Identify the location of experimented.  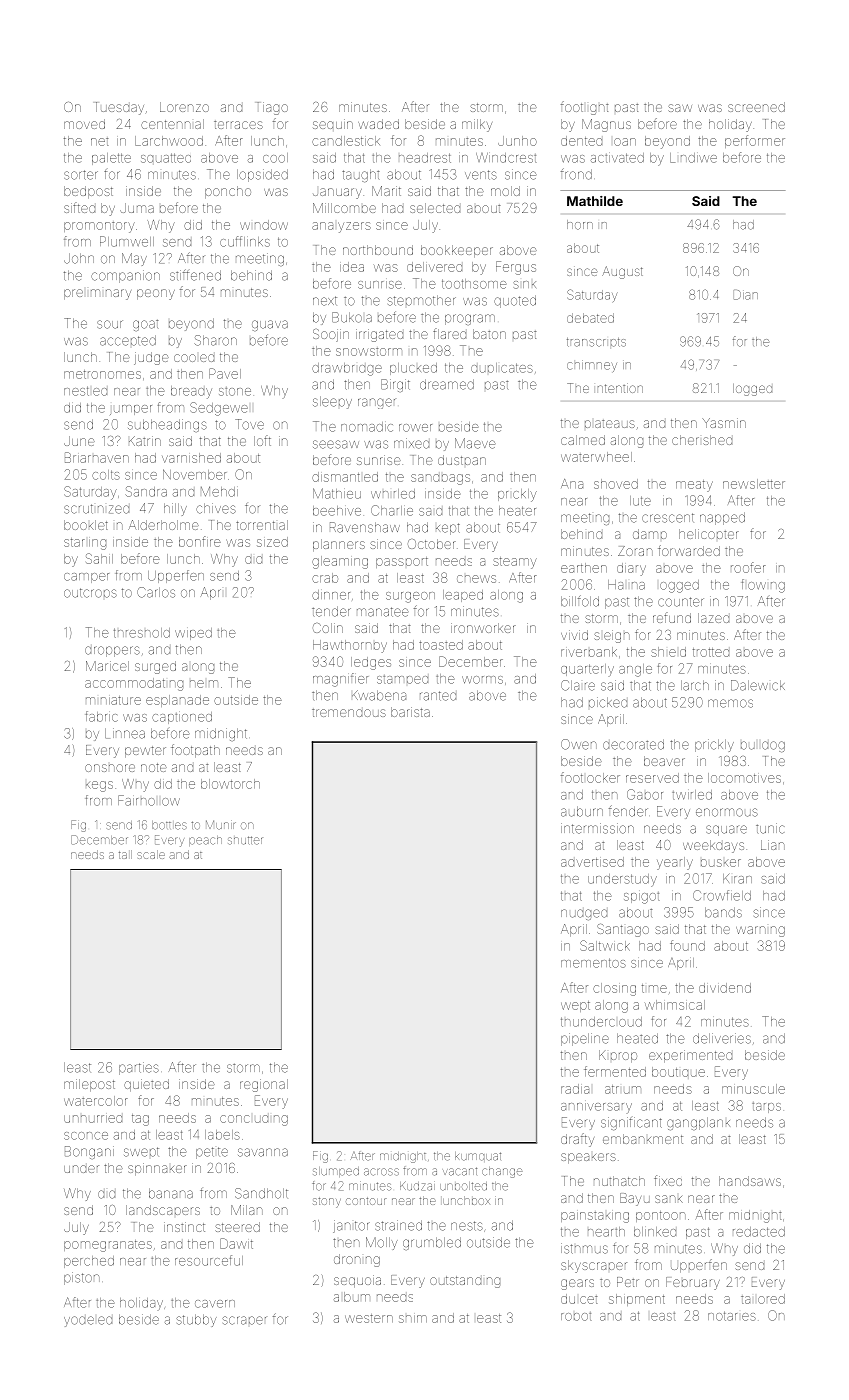
(690, 1056).
